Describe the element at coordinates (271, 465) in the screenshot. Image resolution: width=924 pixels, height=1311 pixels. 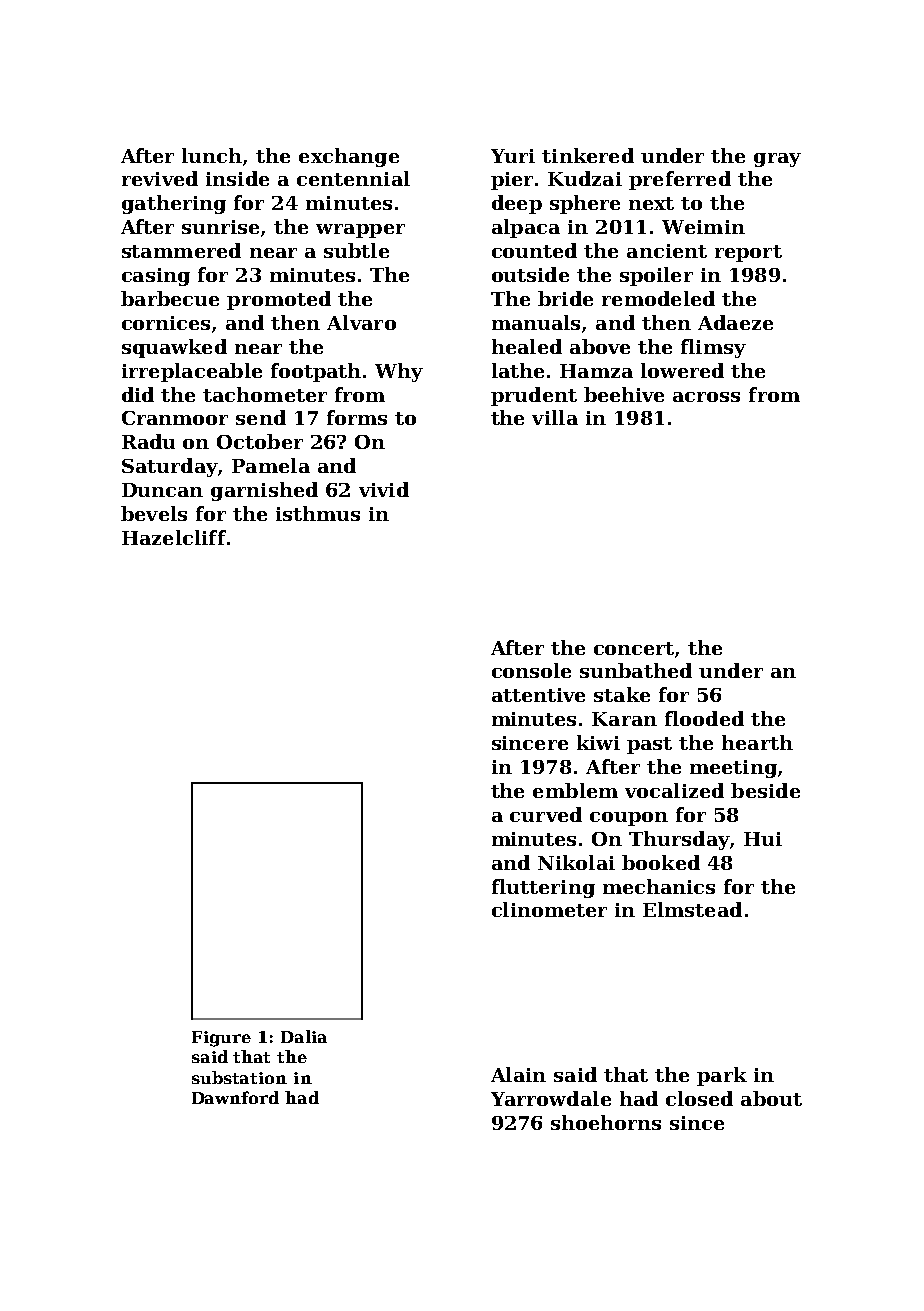
I see `Pamela` at that location.
